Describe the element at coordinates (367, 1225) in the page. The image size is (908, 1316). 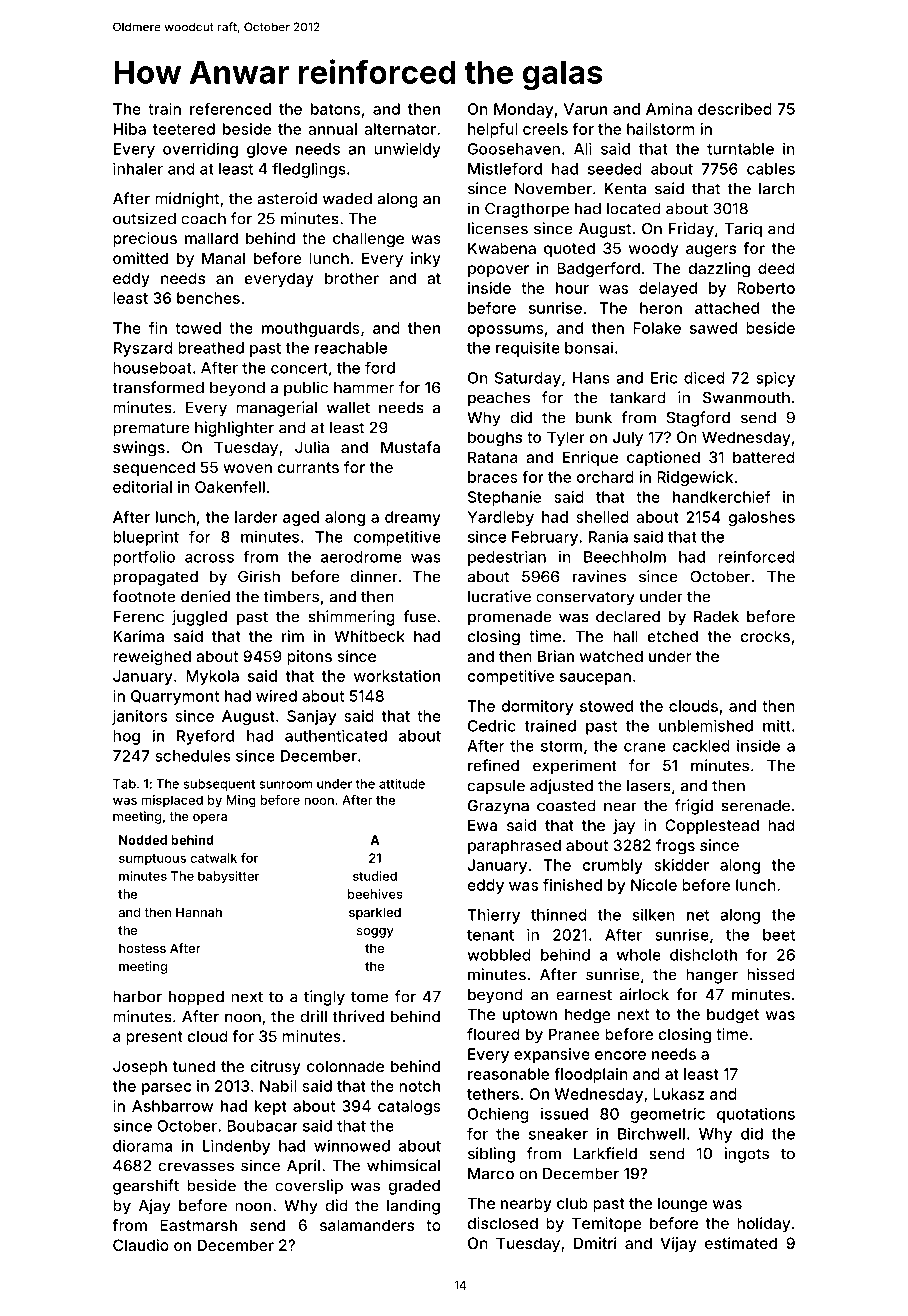
I see `salamanders` at that location.
